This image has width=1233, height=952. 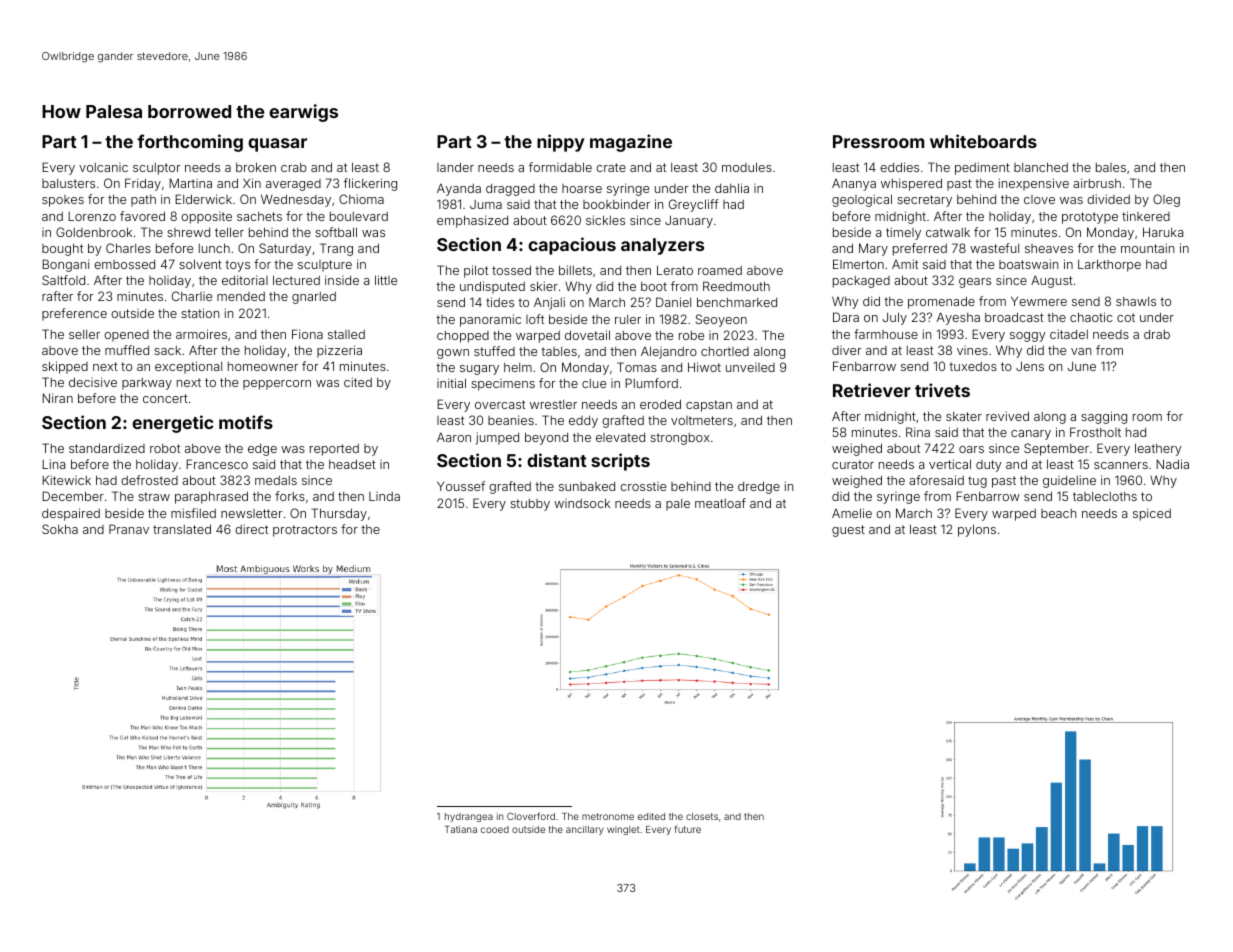 What do you see at coordinates (263, 366) in the image?
I see `homeowner` at bounding box center [263, 366].
